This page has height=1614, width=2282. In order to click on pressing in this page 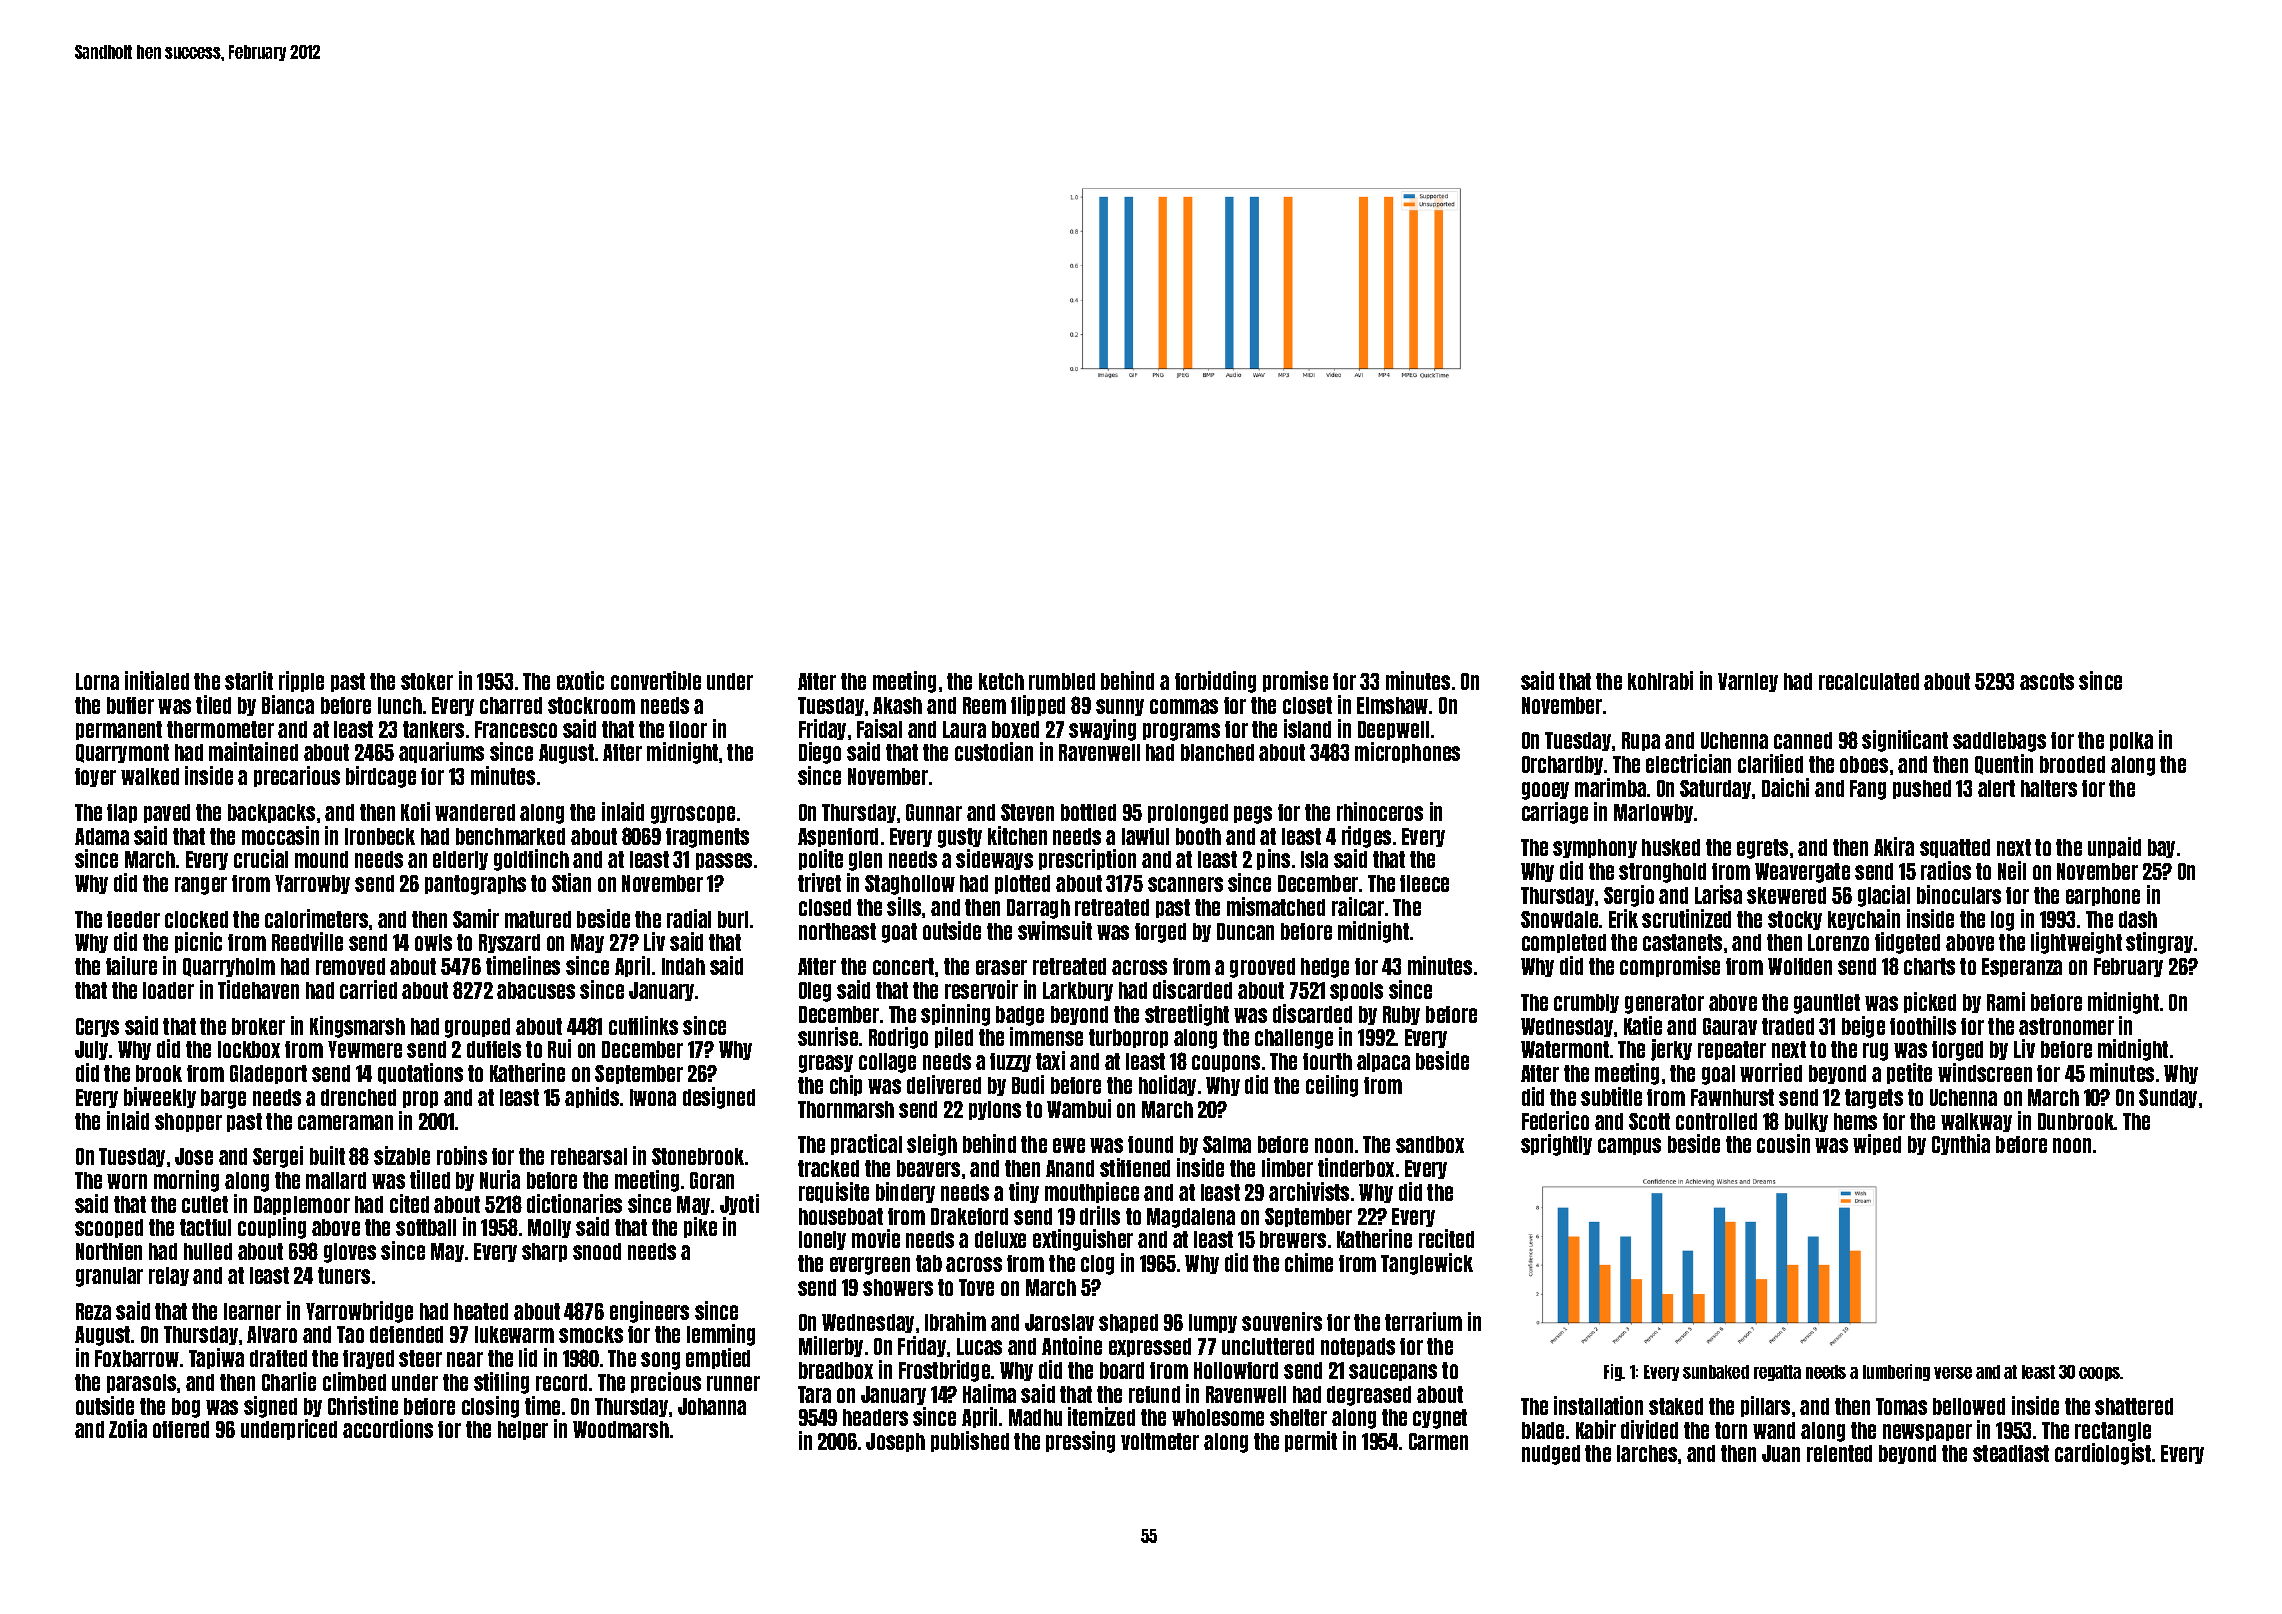, I will do `click(1080, 1442)`.
